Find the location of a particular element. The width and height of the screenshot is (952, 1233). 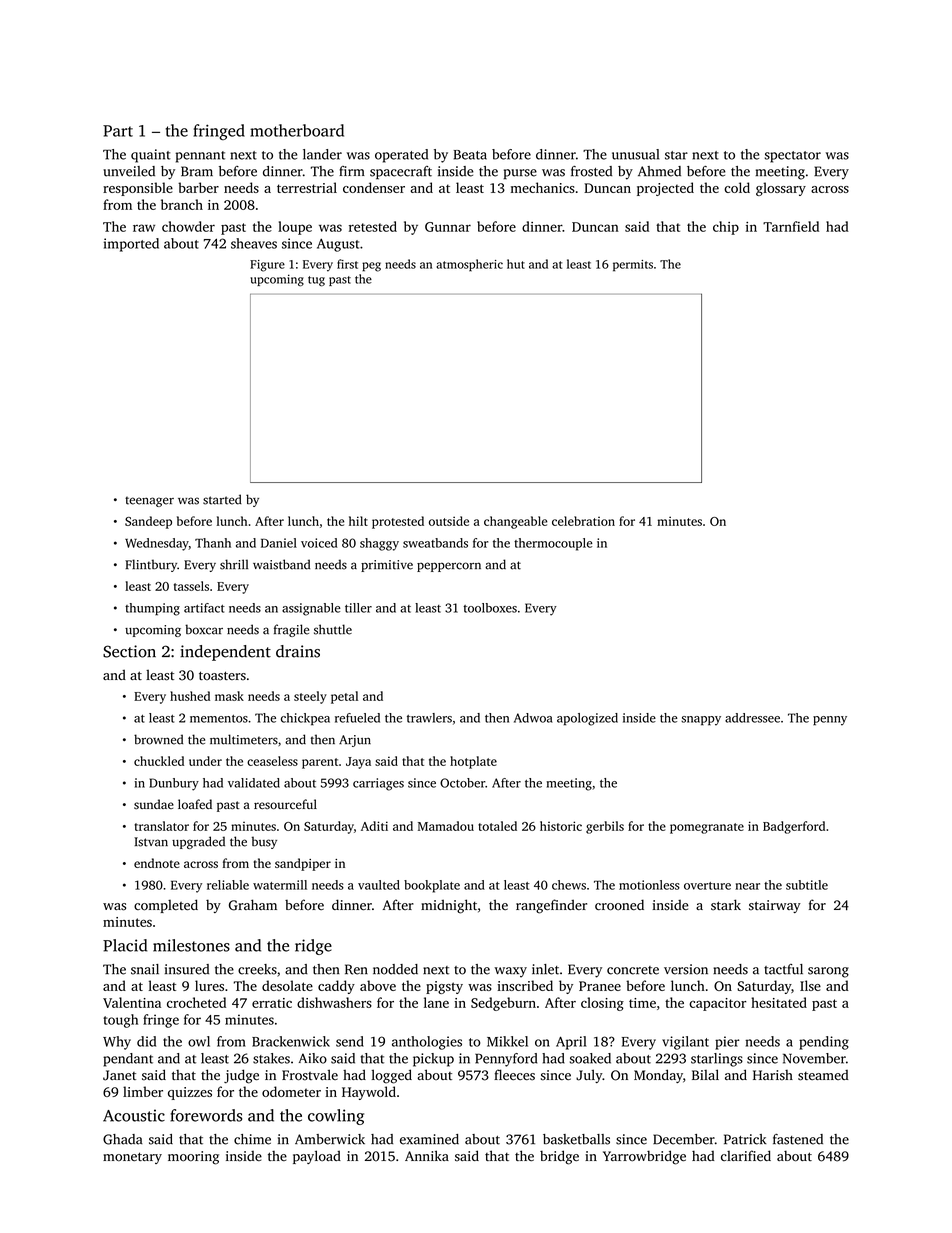

pomegranate is located at coordinates (707, 828).
